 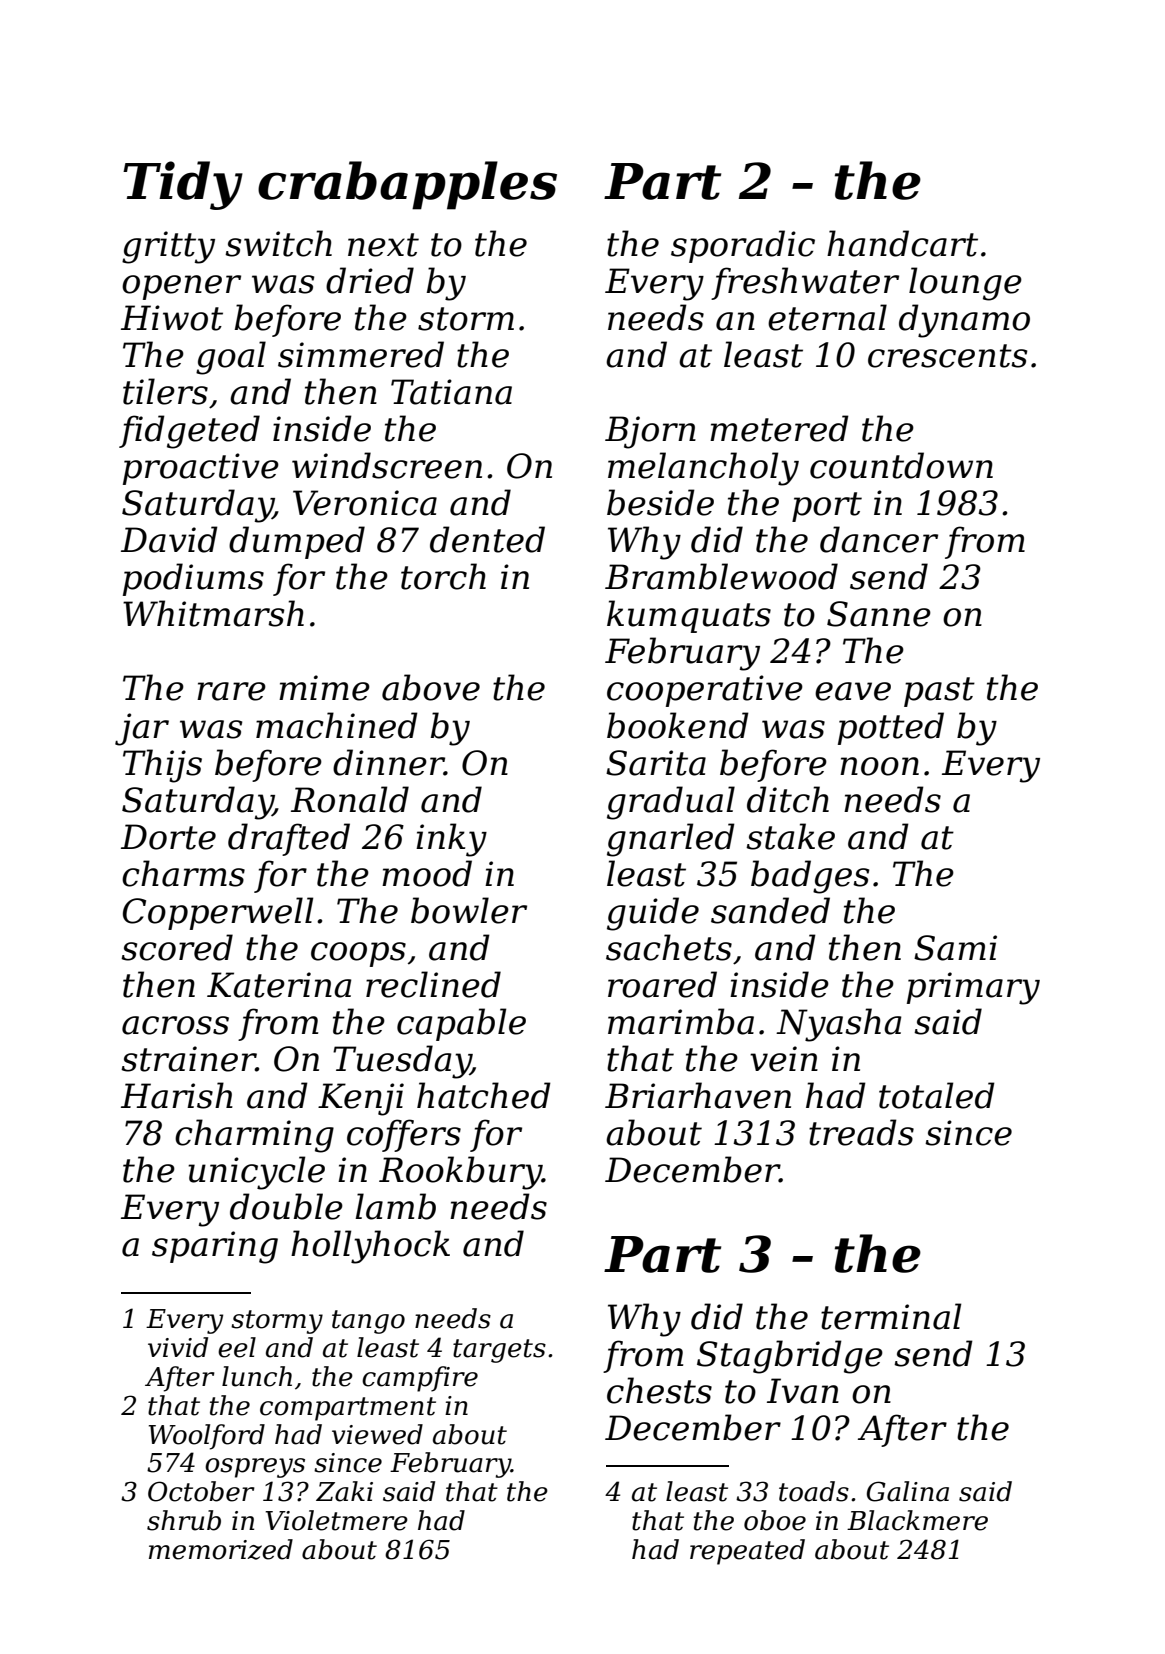 What do you see at coordinates (901, 465) in the screenshot?
I see `countdown` at bounding box center [901, 465].
